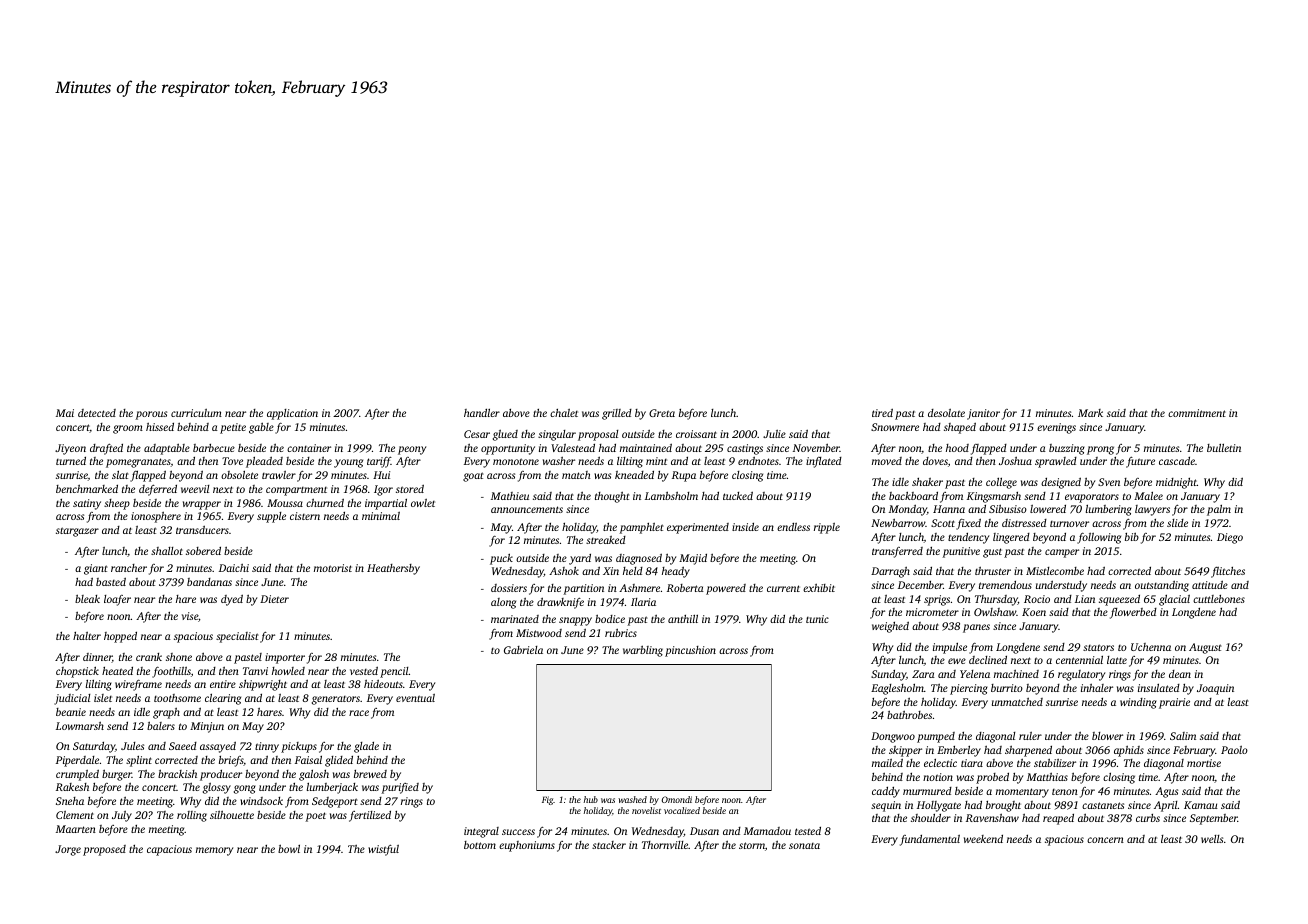  I want to click on punitive, so click(961, 552).
